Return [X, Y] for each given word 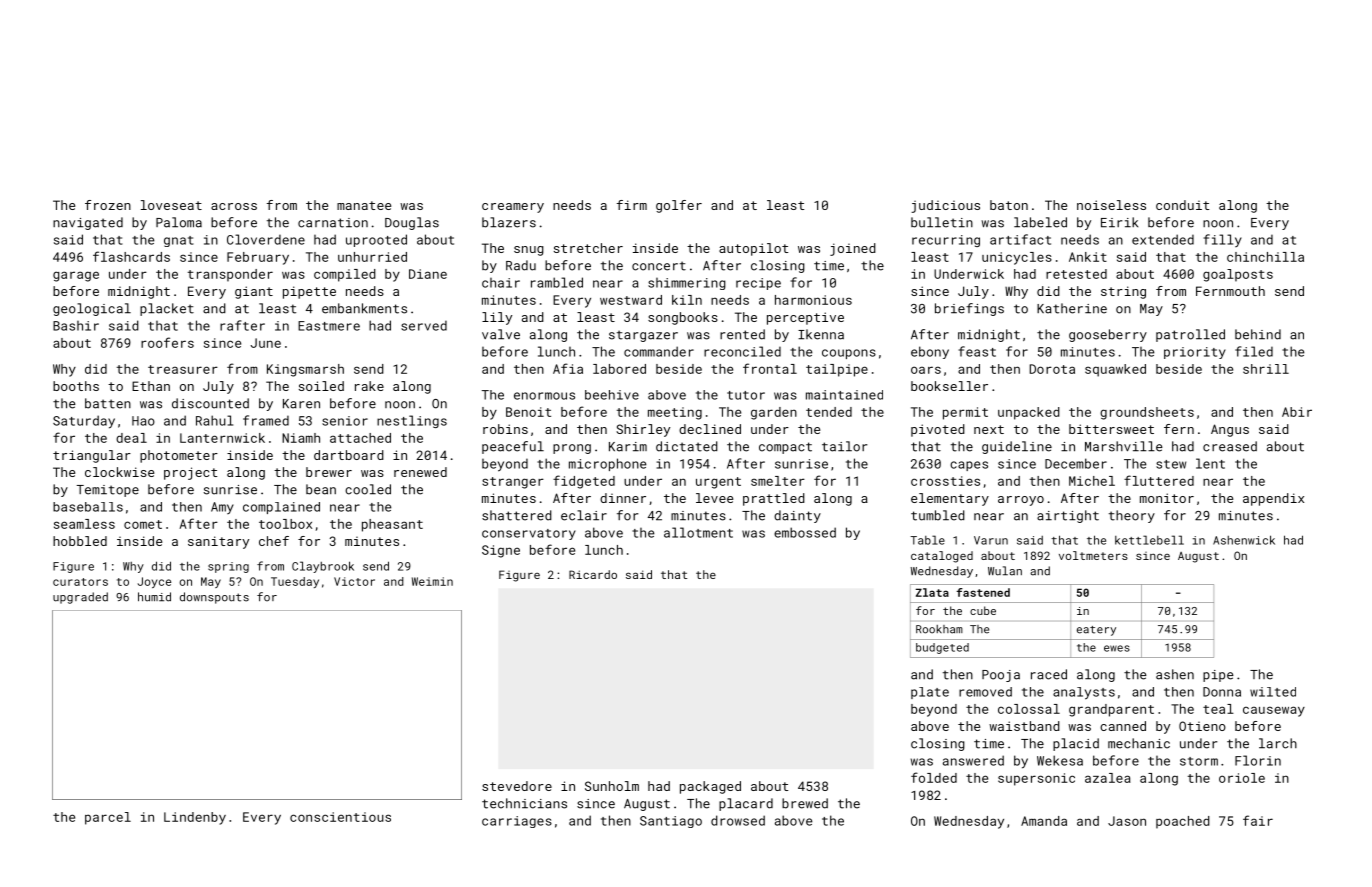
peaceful [513, 447]
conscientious [340, 817]
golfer [679, 206]
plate [930, 693]
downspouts [214, 598]
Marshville [1124, 446]
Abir [1297, 412]
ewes [1117, 648]
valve [501, 334]
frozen [108, 205]
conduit [1182, 205]
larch [1278, 743]
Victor [354, 581]
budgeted [942, 648]
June [266, 343]
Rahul [214, 420]
